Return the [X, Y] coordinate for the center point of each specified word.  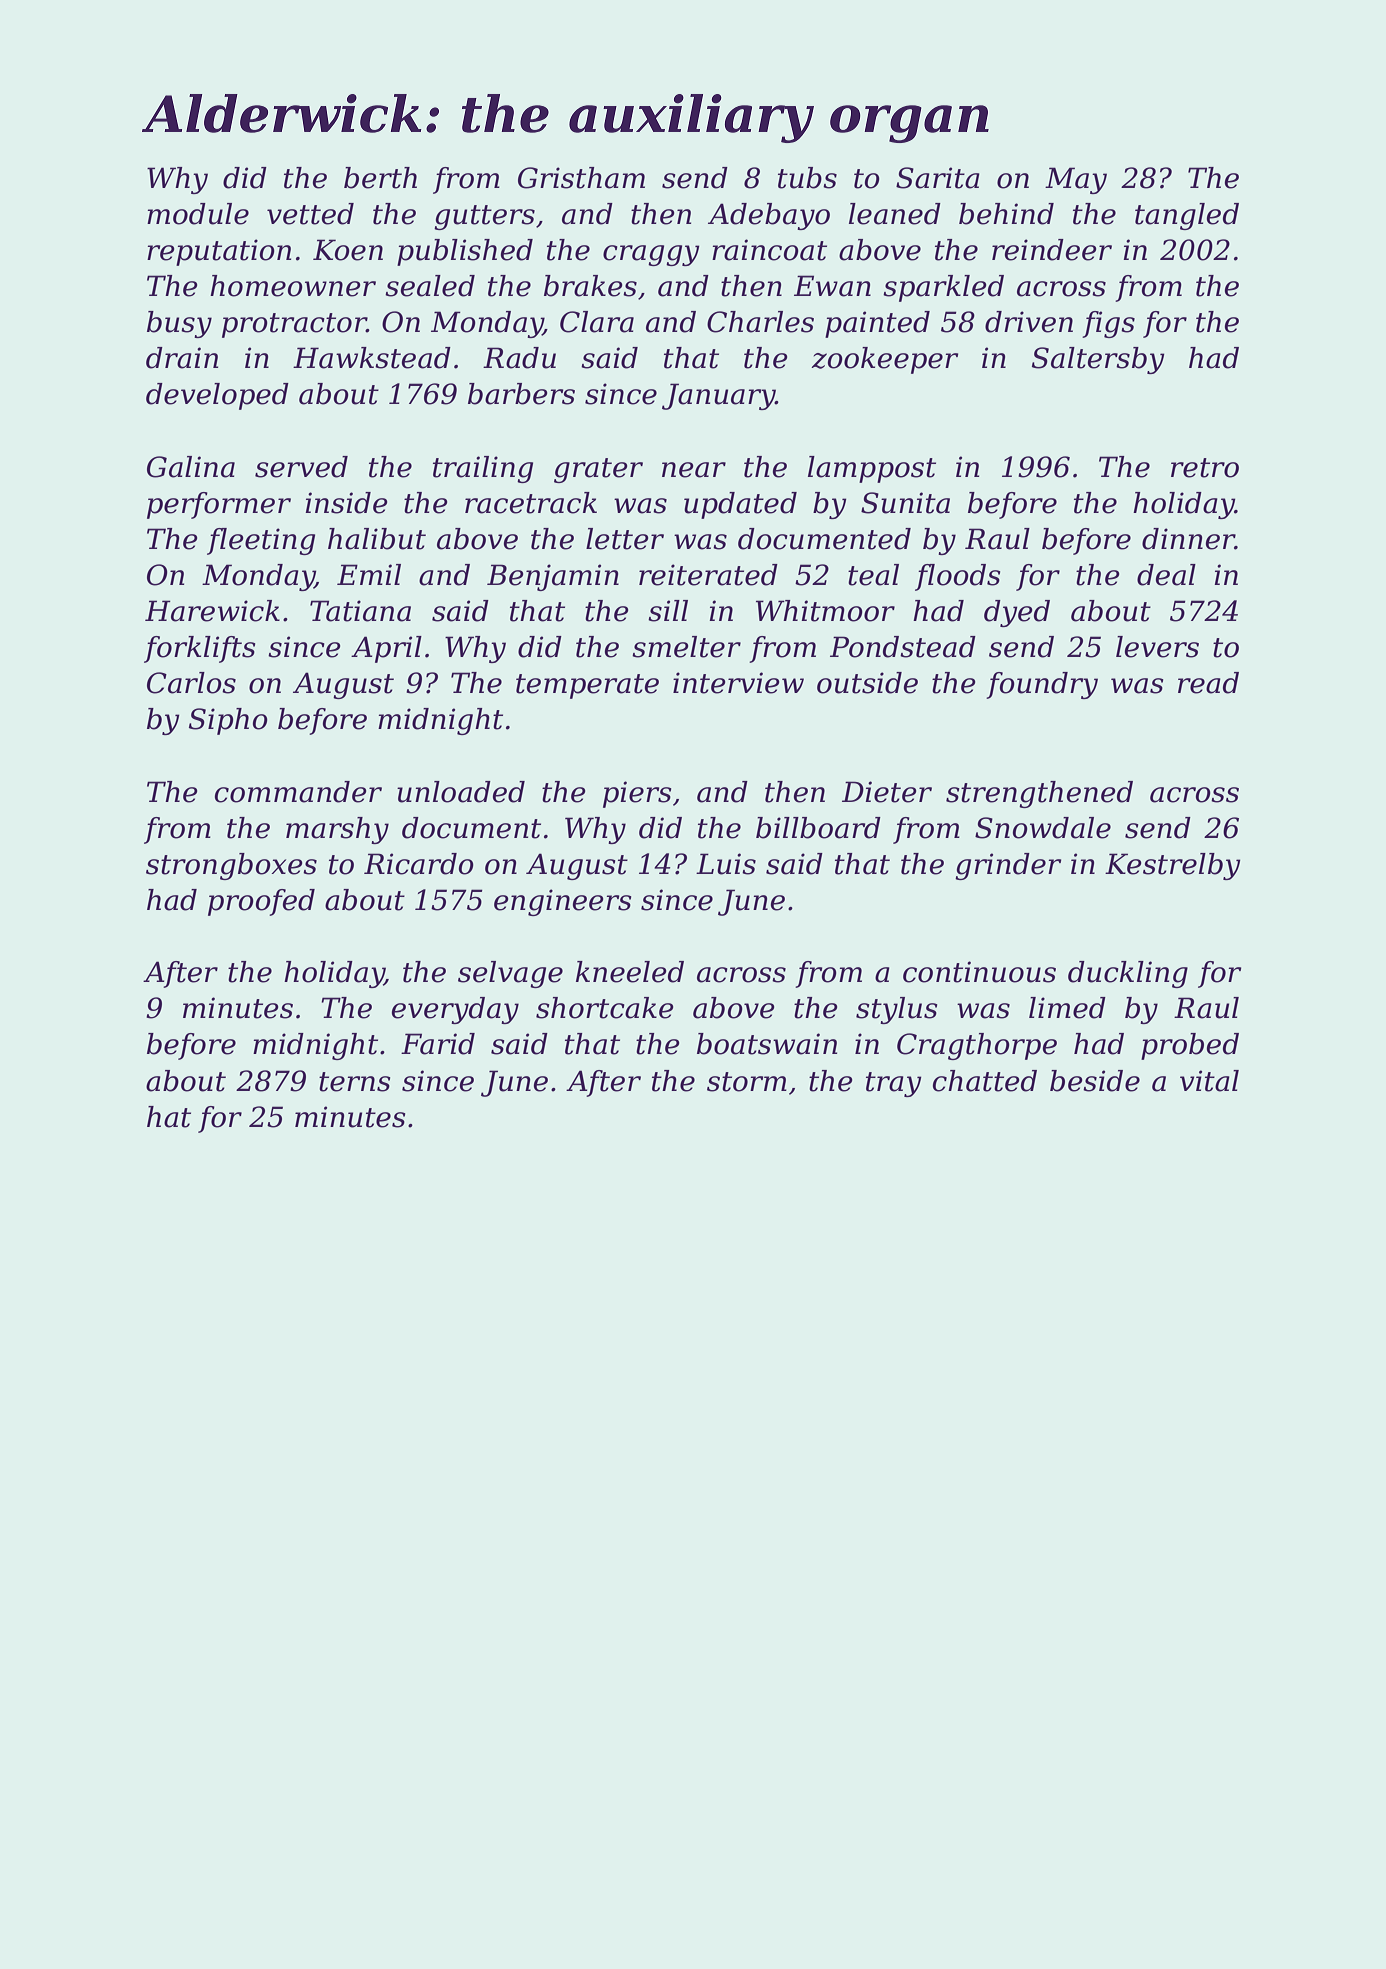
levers [1157, 647]
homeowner [293, 286]
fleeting [261, 541]
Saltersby [1098, 360]
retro [1205, 468]
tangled [1187, 216]
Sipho [228, 721]
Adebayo [769, 216]
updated [740, 505]
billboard [818, 828]
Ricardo [419, 864]
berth [380, 178]
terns [355, 1082]
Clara [597, 322]
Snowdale [1043, 828]
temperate [587, 686]
